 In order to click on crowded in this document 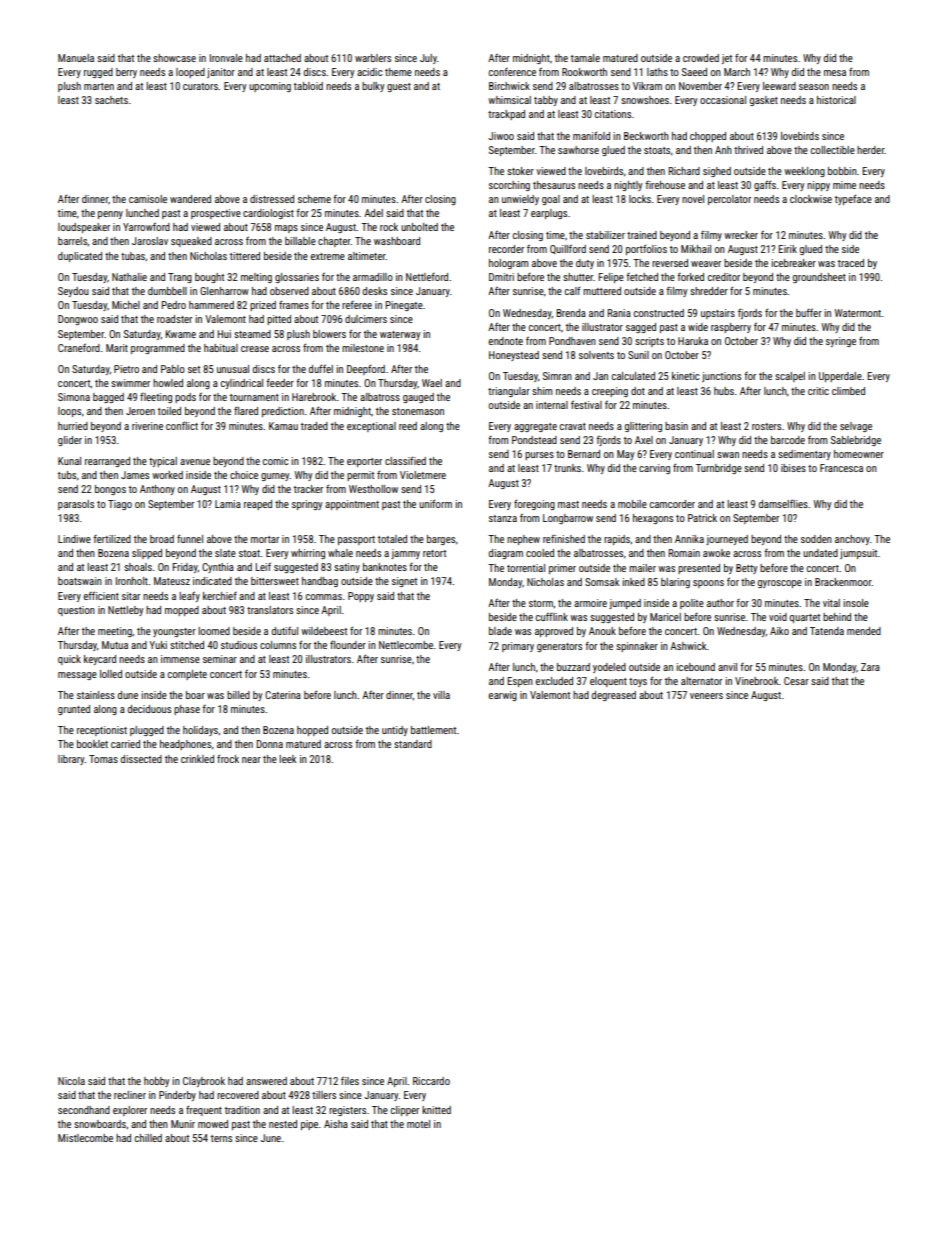, I will do `click(701, 58)`.
